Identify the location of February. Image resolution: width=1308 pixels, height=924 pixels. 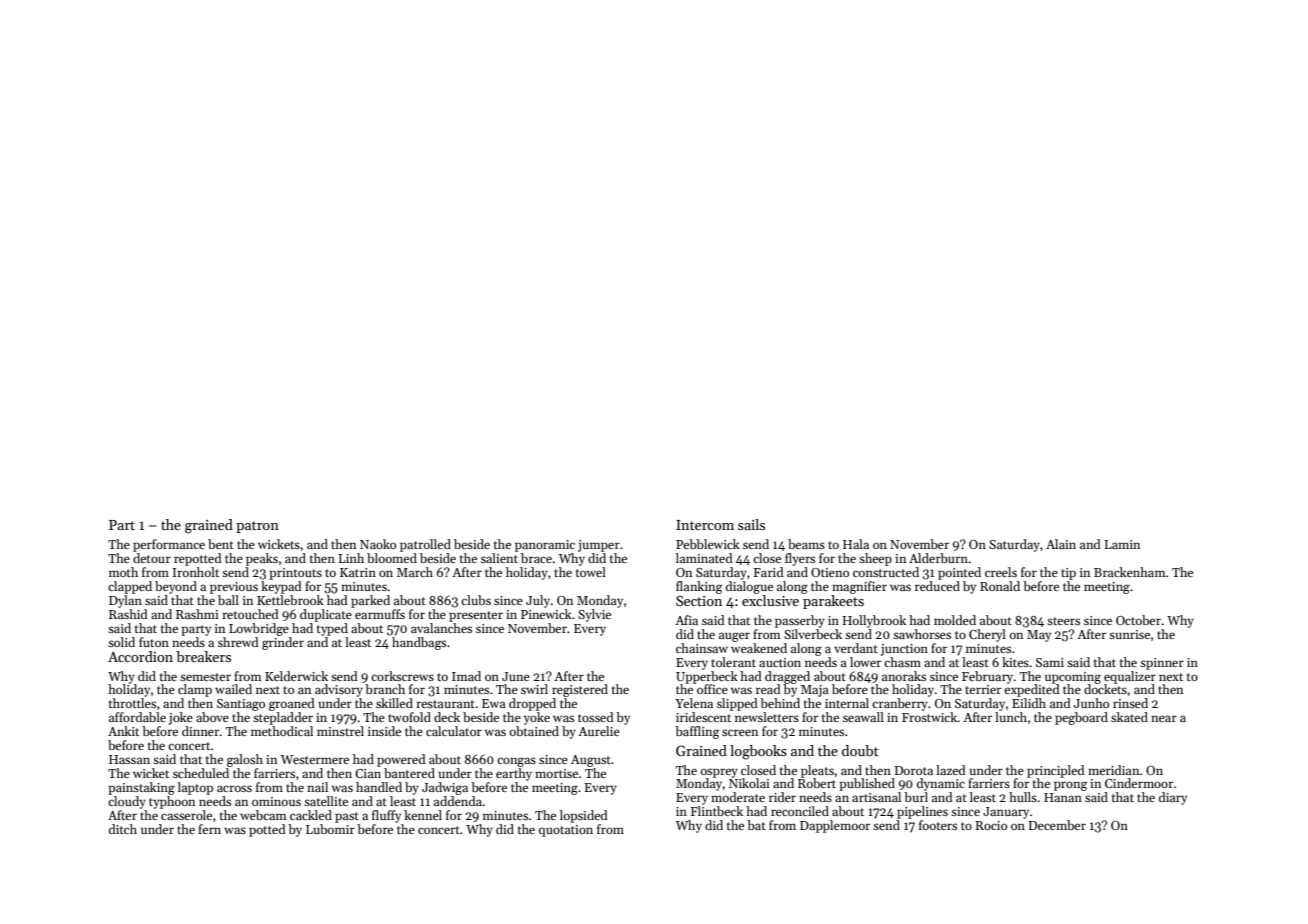
(987, 677).
